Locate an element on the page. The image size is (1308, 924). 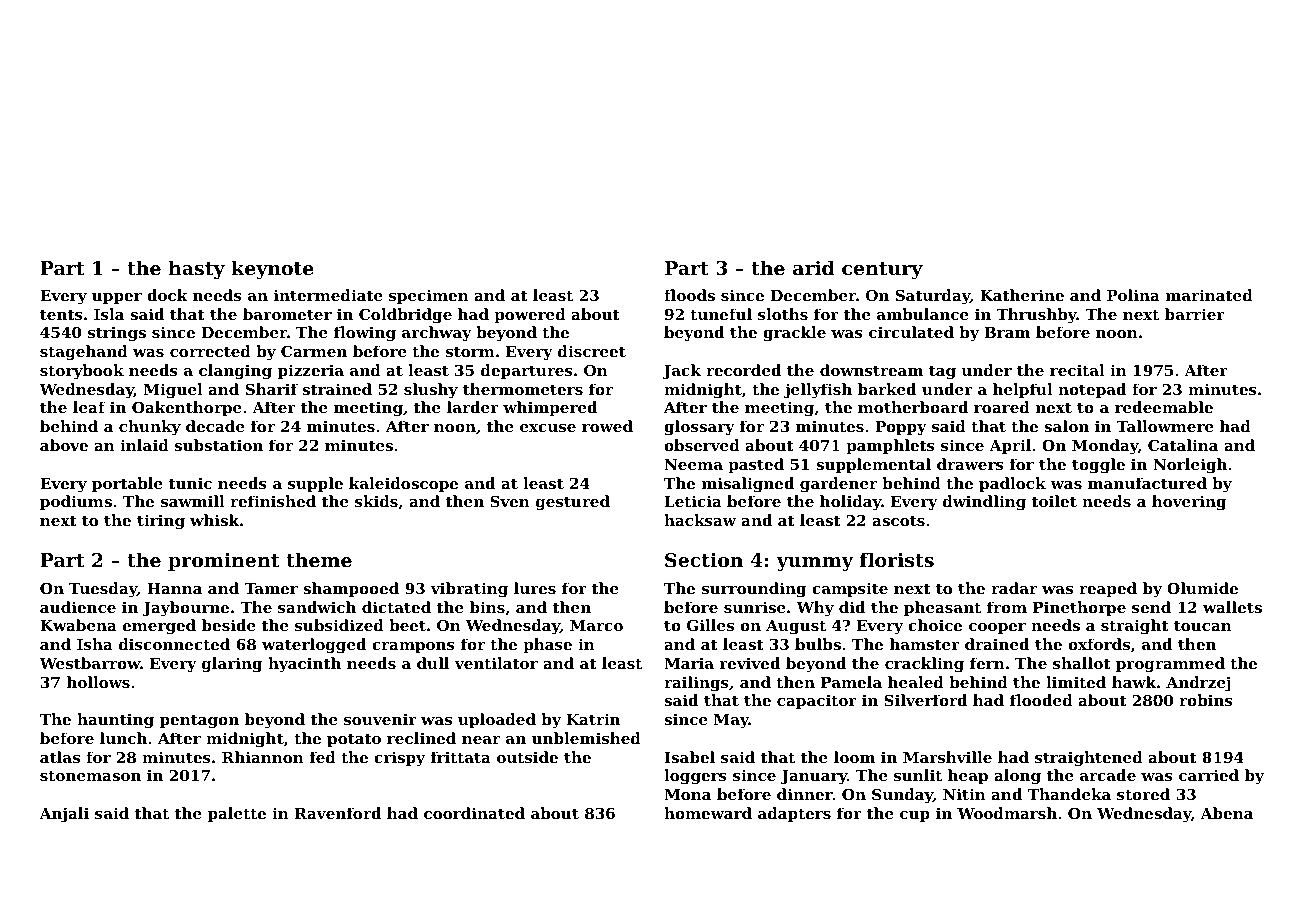
palette is located at coordinates (237, 814).
